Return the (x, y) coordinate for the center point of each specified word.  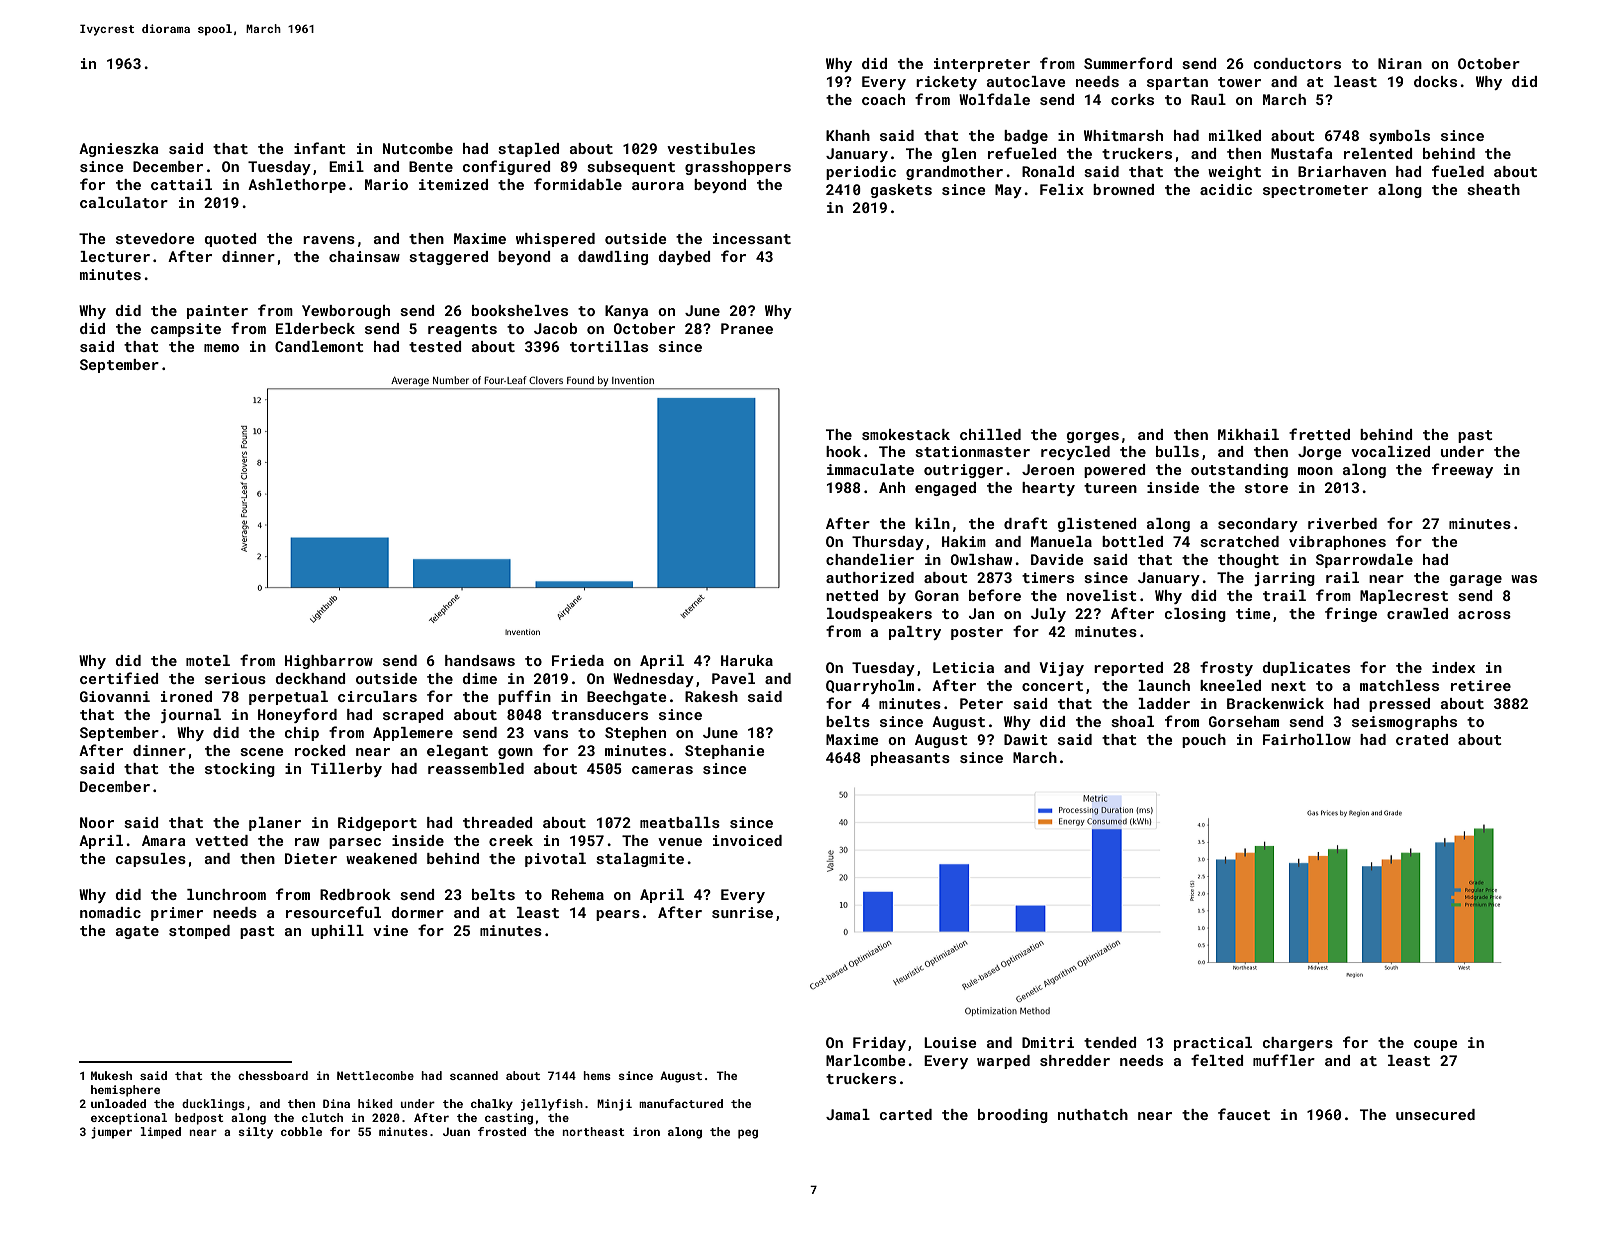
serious (235, 678)
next (1288, 686)
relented (1378, 153)
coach (883, 99)
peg (748, 1134)
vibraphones (1337, 543)
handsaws (480, 660)
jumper (111, 1133)
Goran (937, 595)
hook (843, 451)
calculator (124, 202)
